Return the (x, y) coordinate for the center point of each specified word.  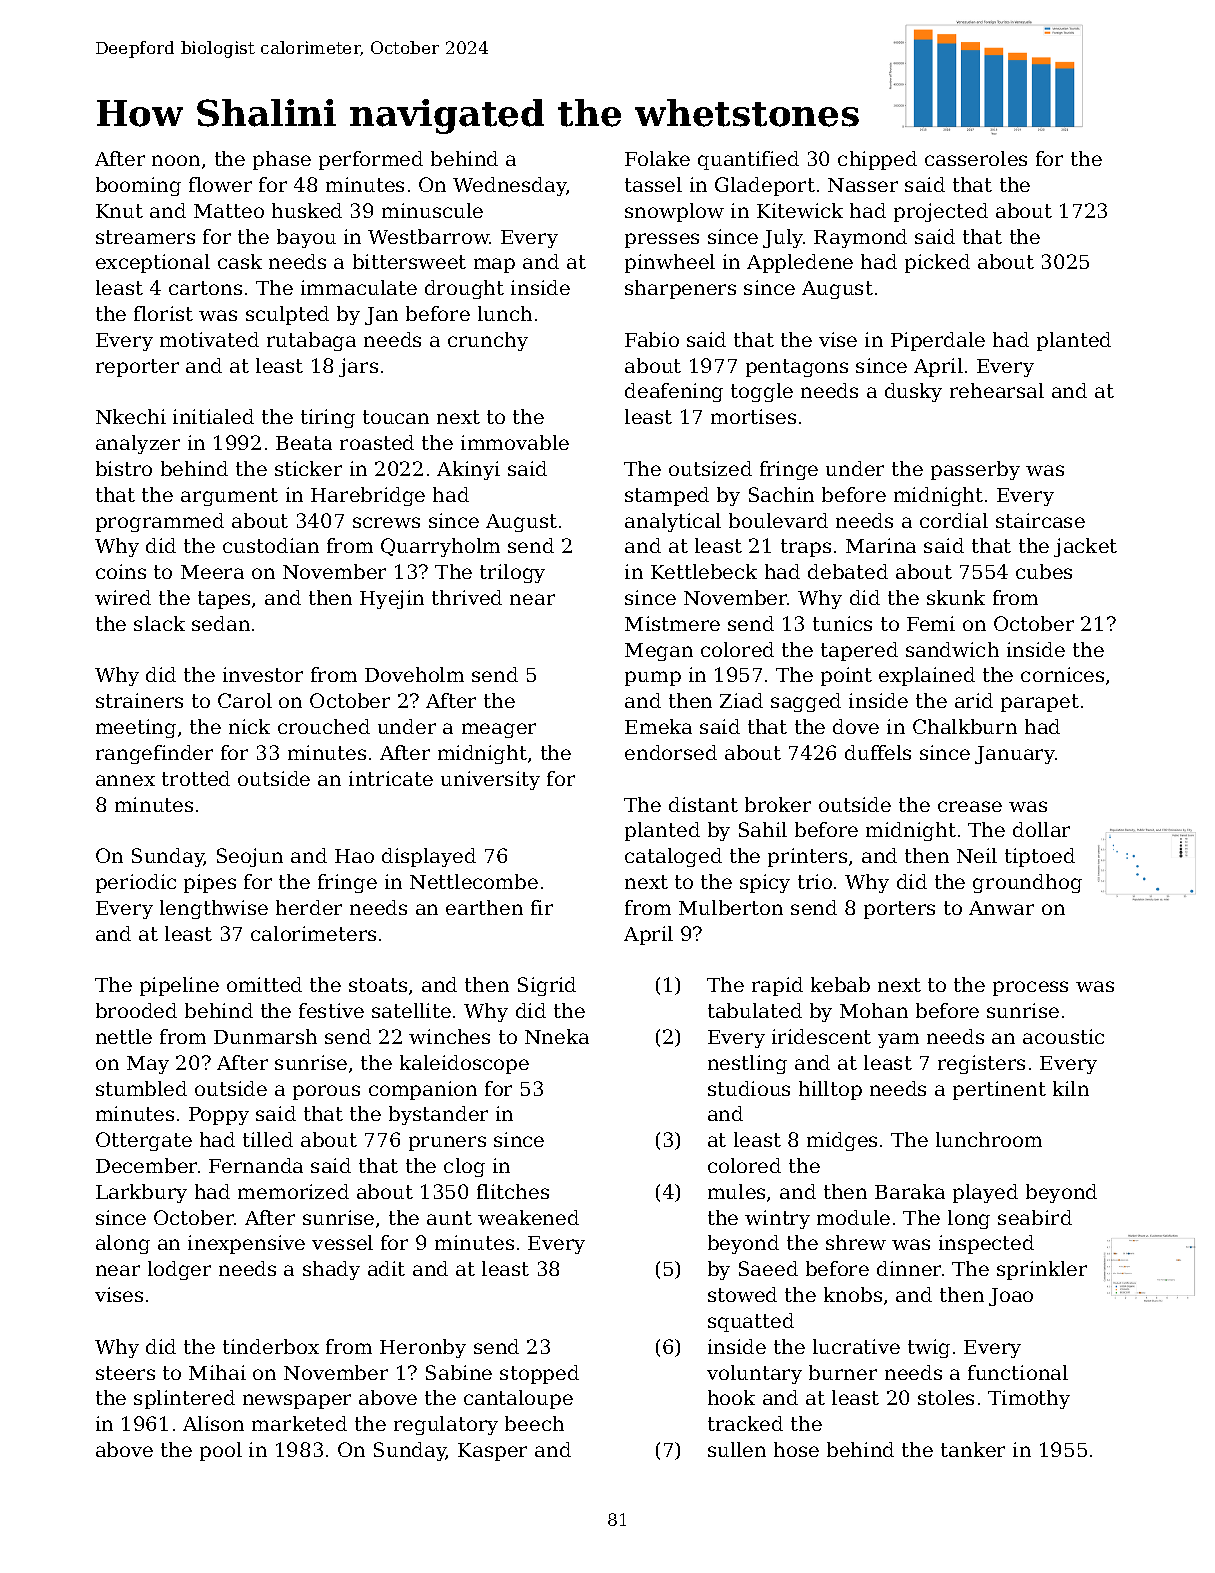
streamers (145, 237)
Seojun (250, 857)
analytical (673, 522)
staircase (1040, 520)
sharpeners (680, 289)
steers (125, 1373)
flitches (513, 1191)
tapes (224, 600)
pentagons (797, 368)
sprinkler (1042, 1270)
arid (974, 700)
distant (703, 804)
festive (331, 1010)
